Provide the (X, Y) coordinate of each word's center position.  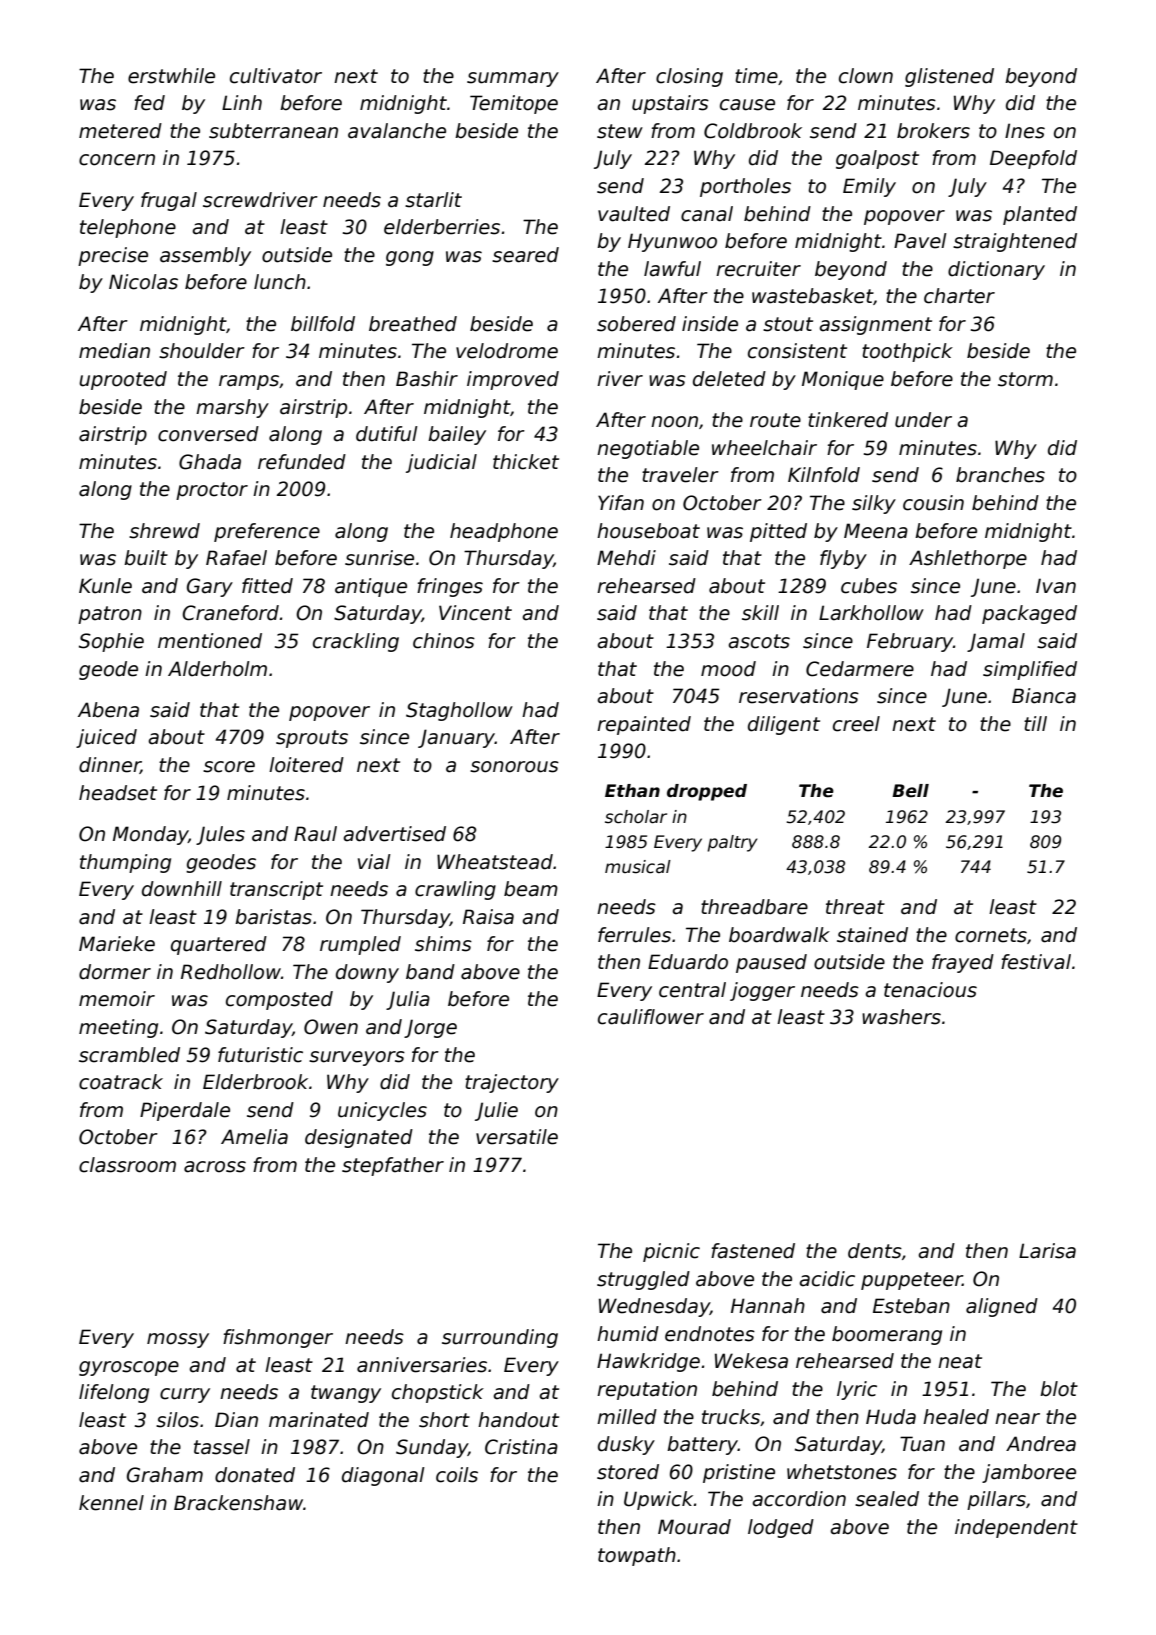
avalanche (397, 131)
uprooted (123, 380)
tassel (222, 1447)
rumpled (360, 945)
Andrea (1041, 1444)
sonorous (514, 767)
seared (525, 255)
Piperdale (185, 1111)
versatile (517, 1137)
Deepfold (1033, 159)
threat (855, 907)
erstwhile (171, 76)
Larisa (1047, 1251)
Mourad (694, 1527)
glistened (949, 77)
